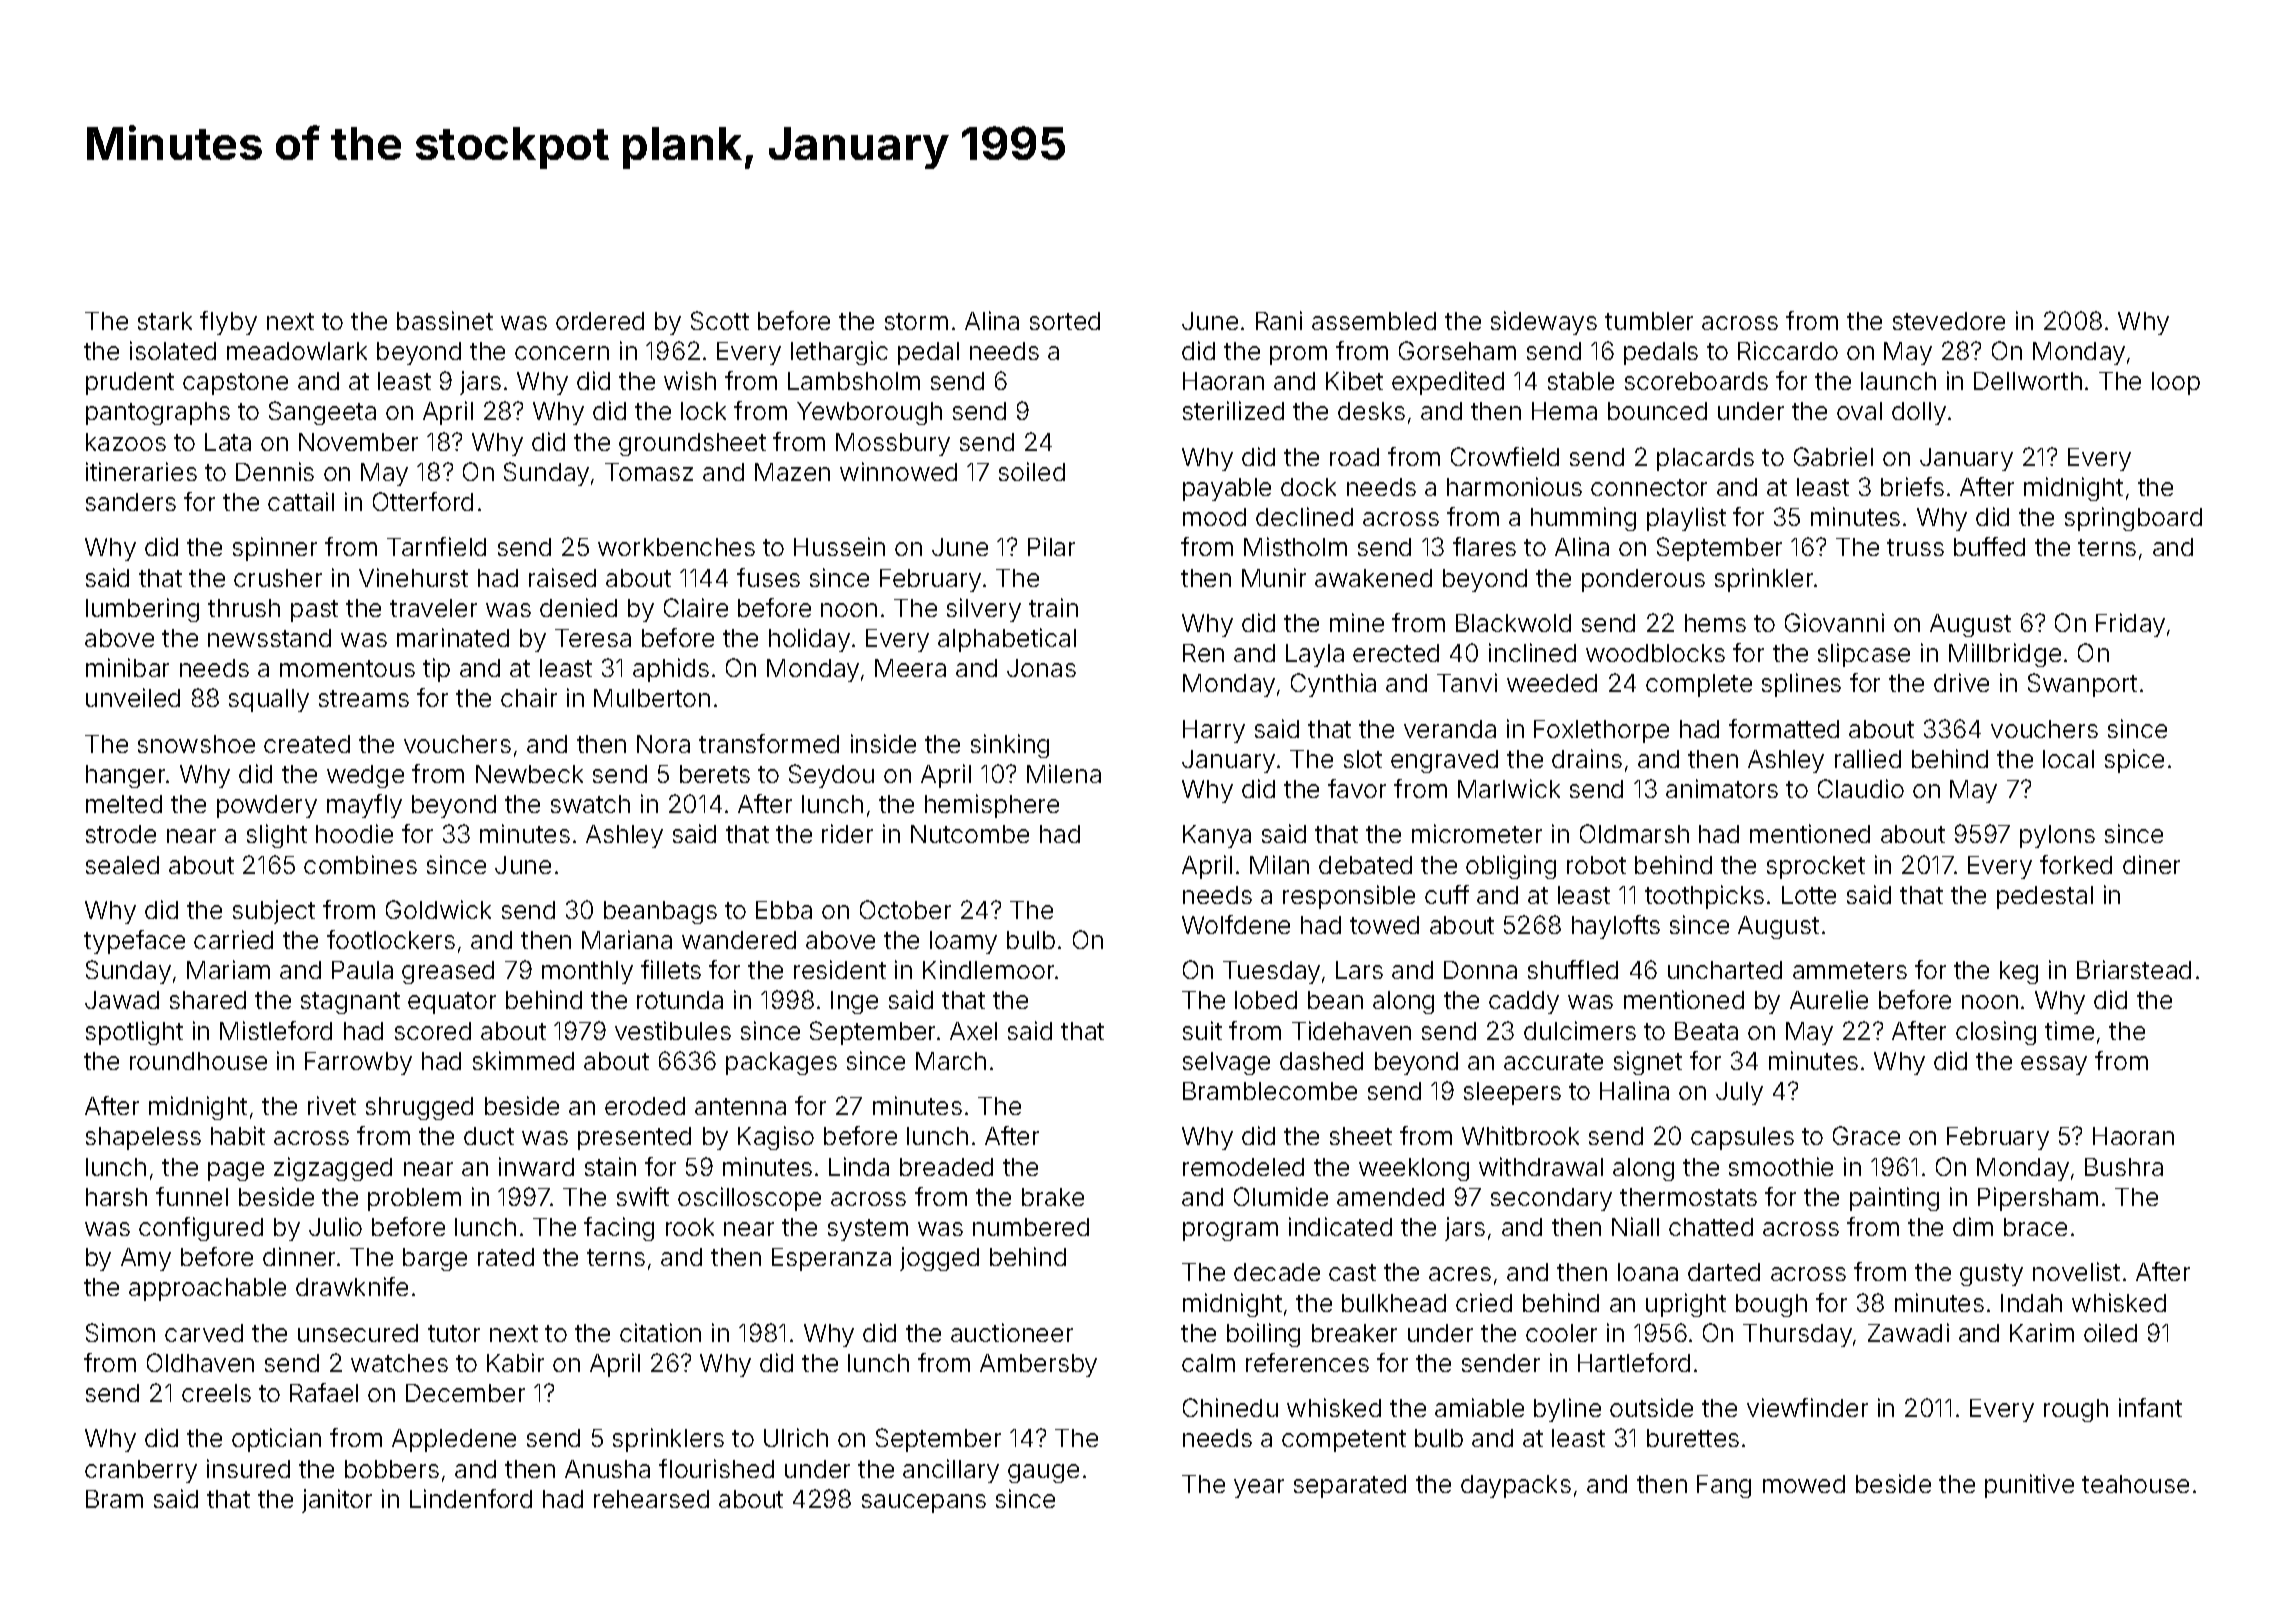  Describe the element at coordinates (1724, 1486) in the screenshot. I see `Fang` at that location.
